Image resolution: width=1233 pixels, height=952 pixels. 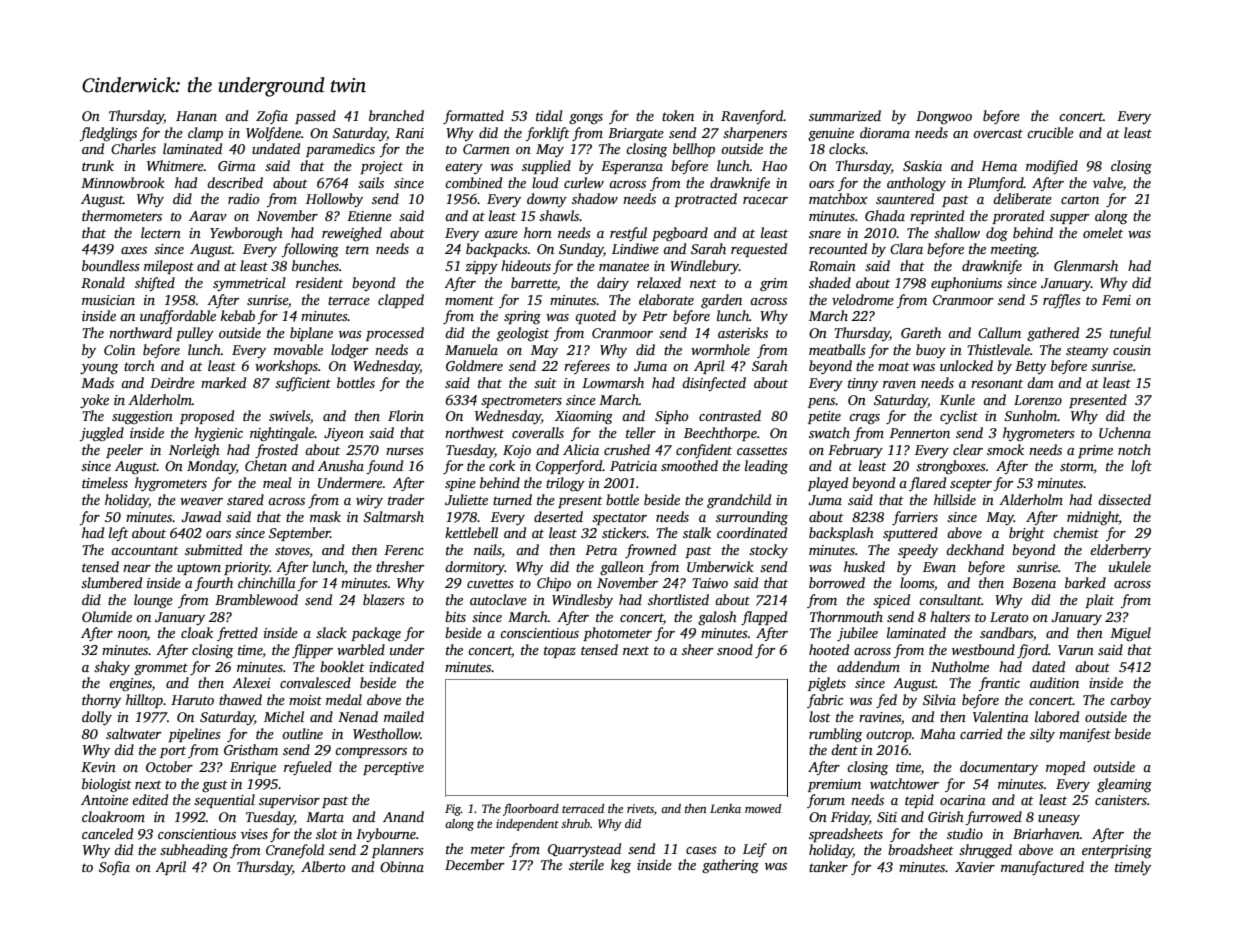 What do you see at coordinates (582, 601) in the page?
I see `Windlesby` at bounding box center [582, 601].
